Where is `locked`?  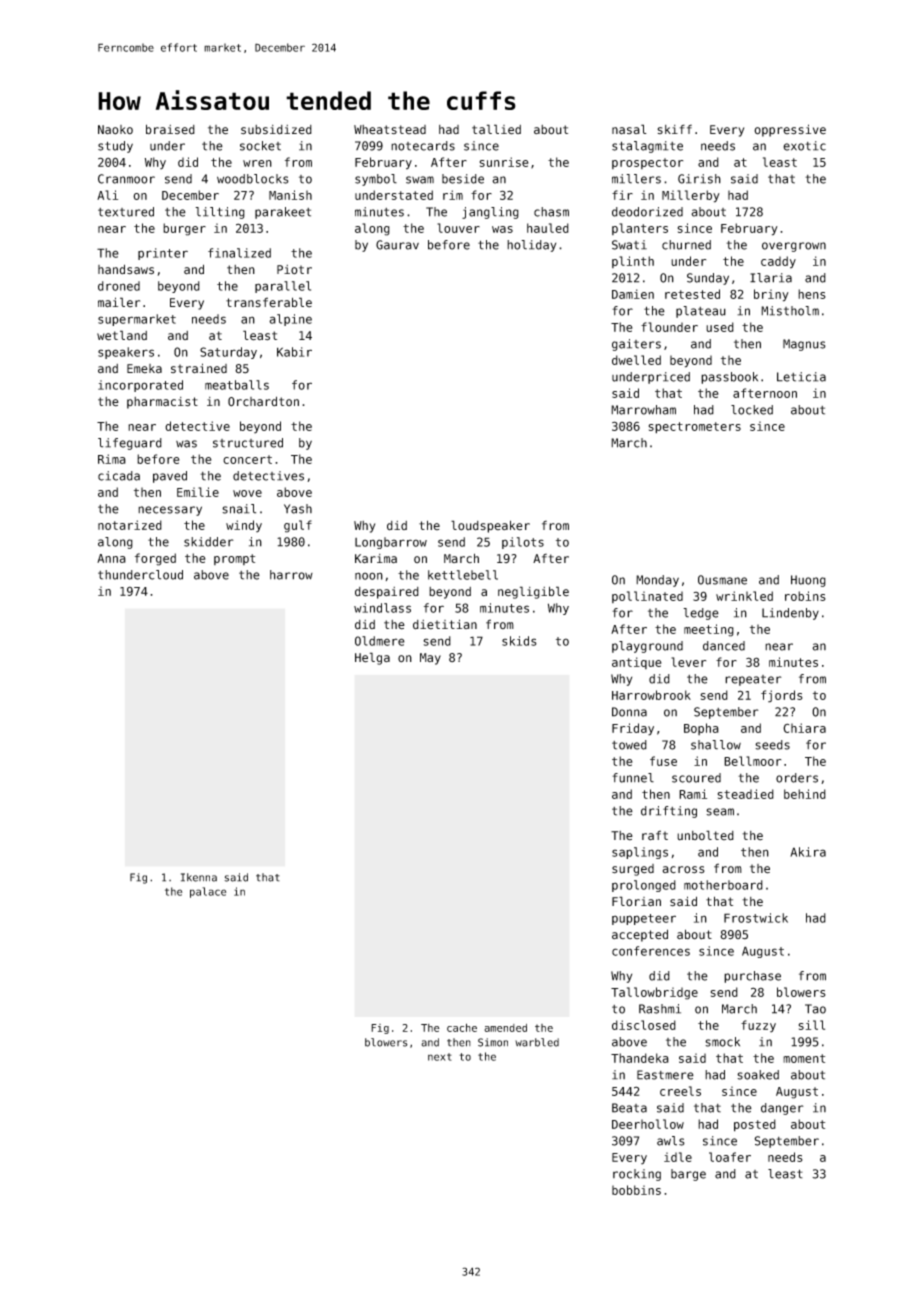
locked is located at coordinates (752, 410).
